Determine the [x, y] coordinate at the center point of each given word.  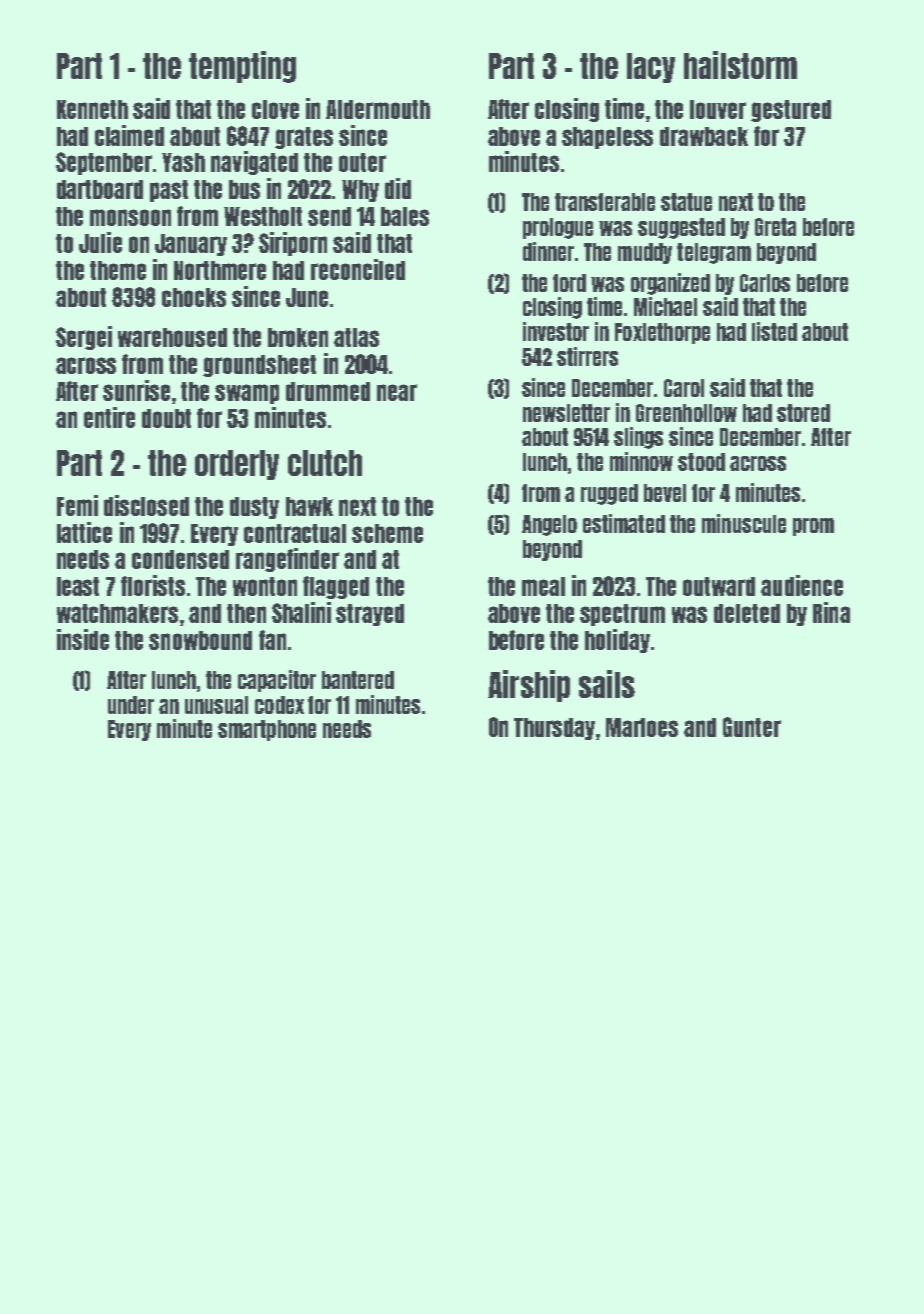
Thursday [554, 729]
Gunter [752, 727]
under [131, 705]
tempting [242, 67]
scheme [387, 533]
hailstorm [740, 65]
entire [109, 417]
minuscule [744, 523]
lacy [651, 68]
